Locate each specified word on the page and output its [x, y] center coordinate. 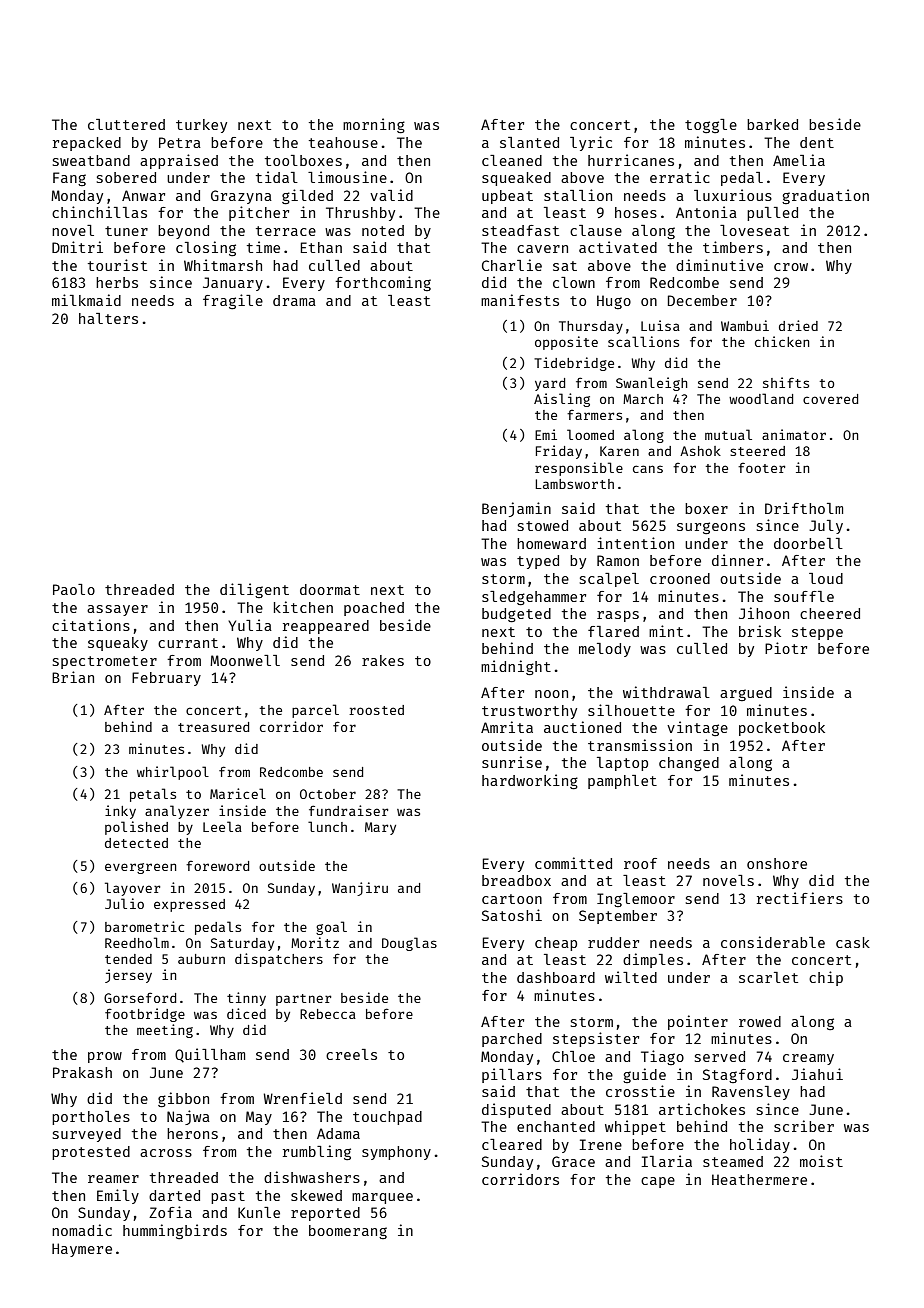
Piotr [786, 648]
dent [817, 142]
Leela [222, 826]
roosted [376, 710]
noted [383, 230]
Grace [573, 1161]
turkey [201, 126]
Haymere [82, 1250]
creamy [808, 1059]
